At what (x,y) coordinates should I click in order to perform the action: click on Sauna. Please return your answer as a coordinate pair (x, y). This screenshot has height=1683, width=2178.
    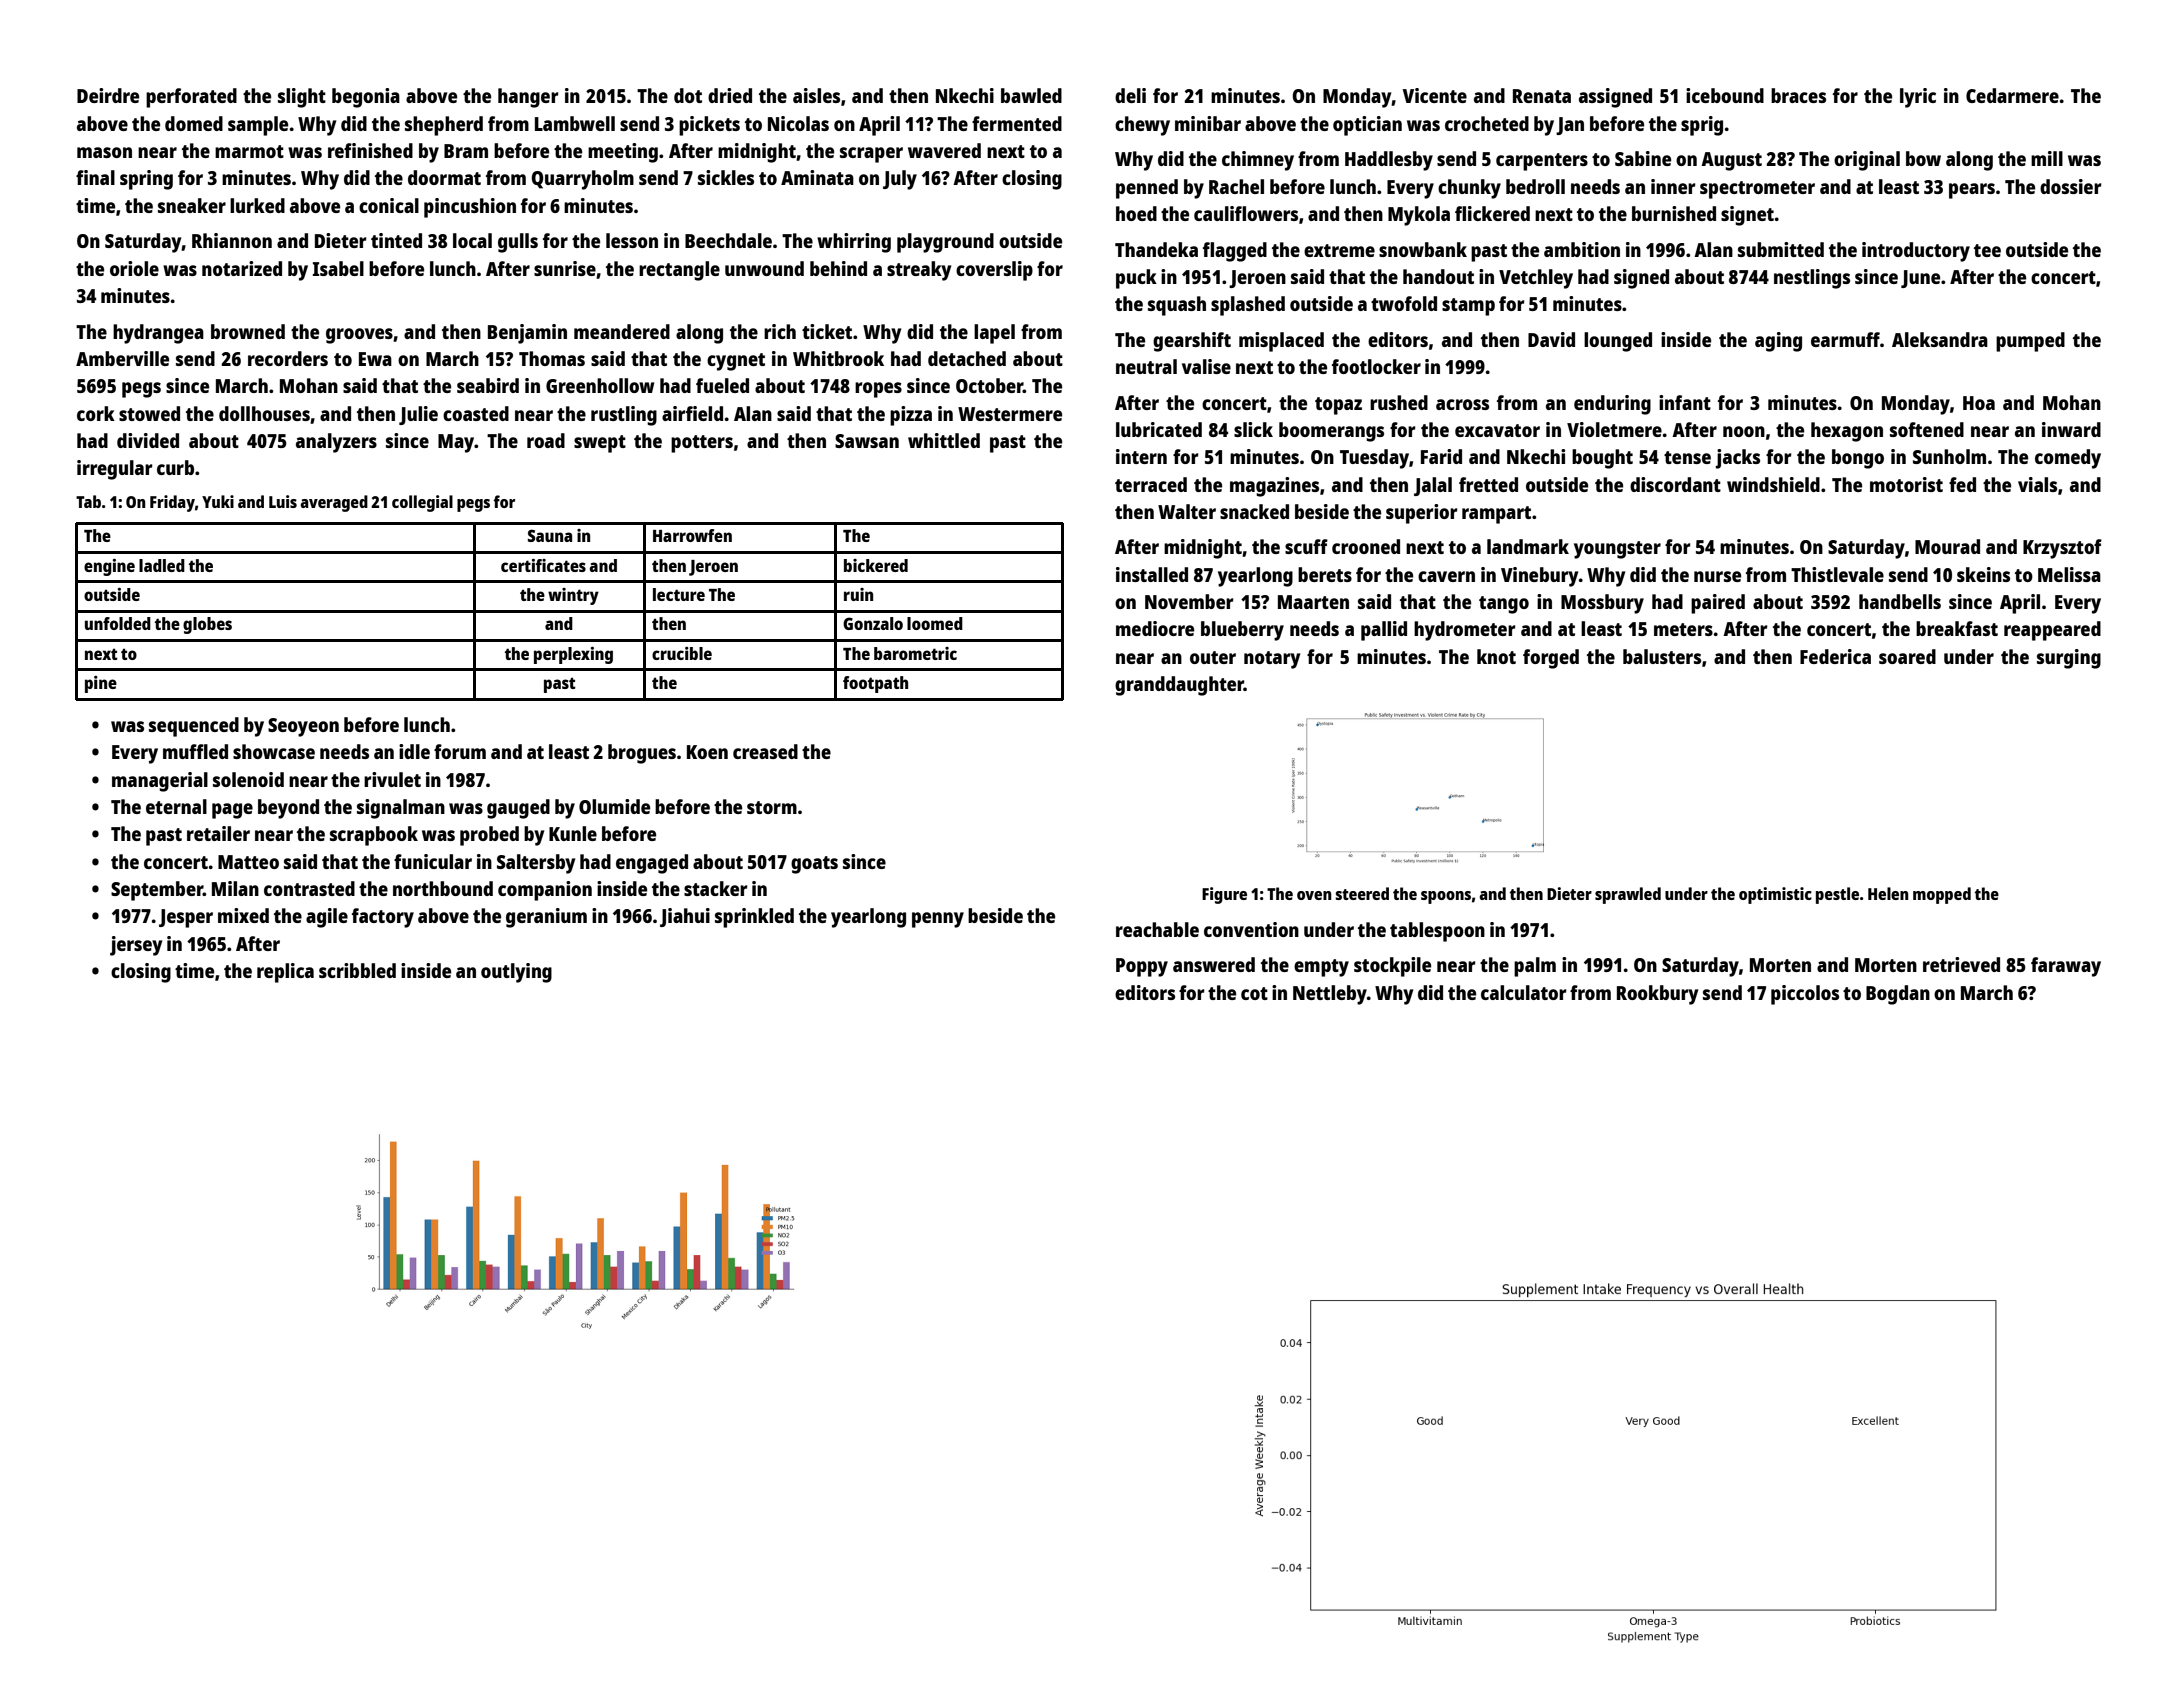
    Looking at the image, I should click on (550, 535).
